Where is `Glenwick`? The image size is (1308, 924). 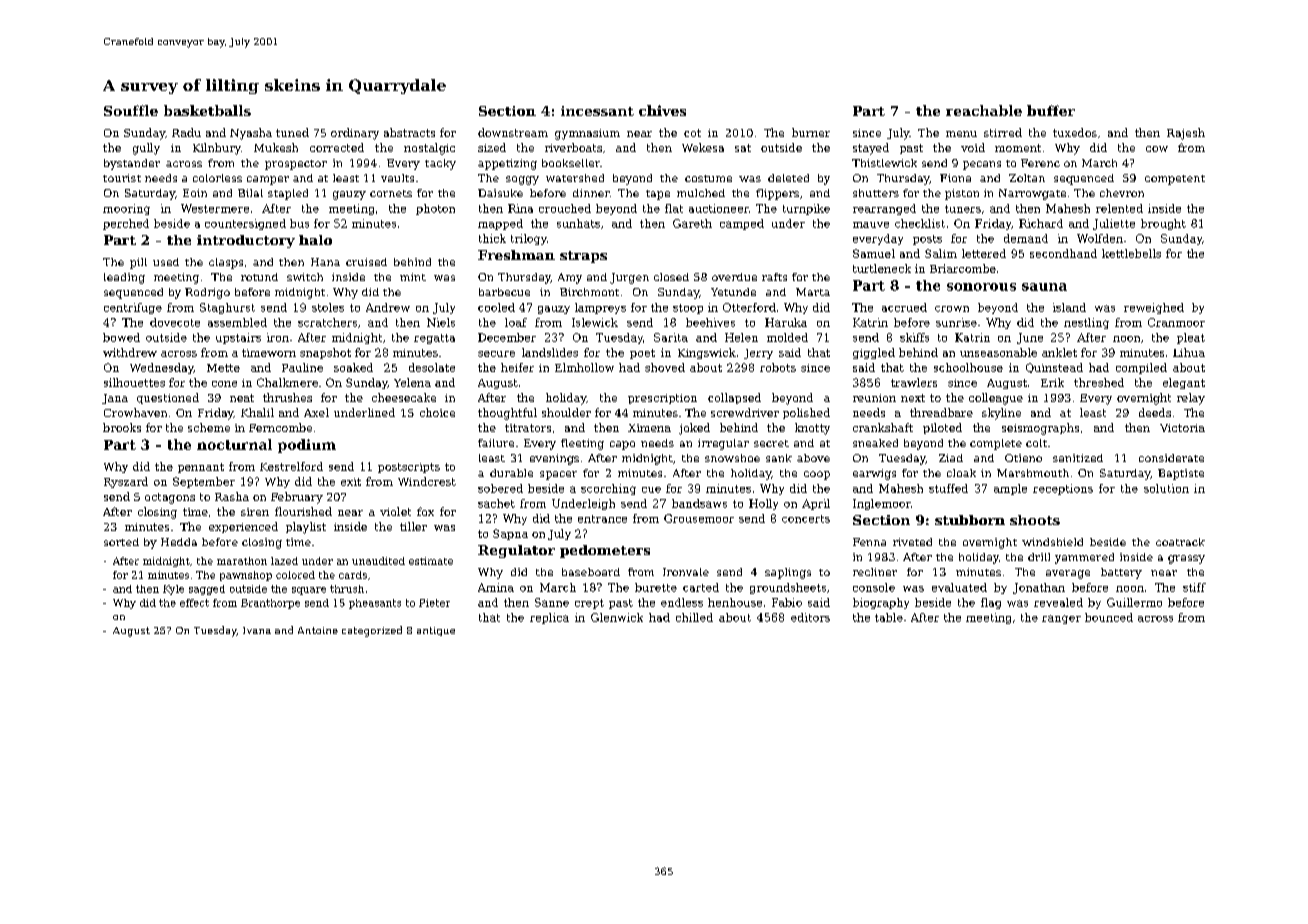
Glenwick is located at coordinates (617, 617).
